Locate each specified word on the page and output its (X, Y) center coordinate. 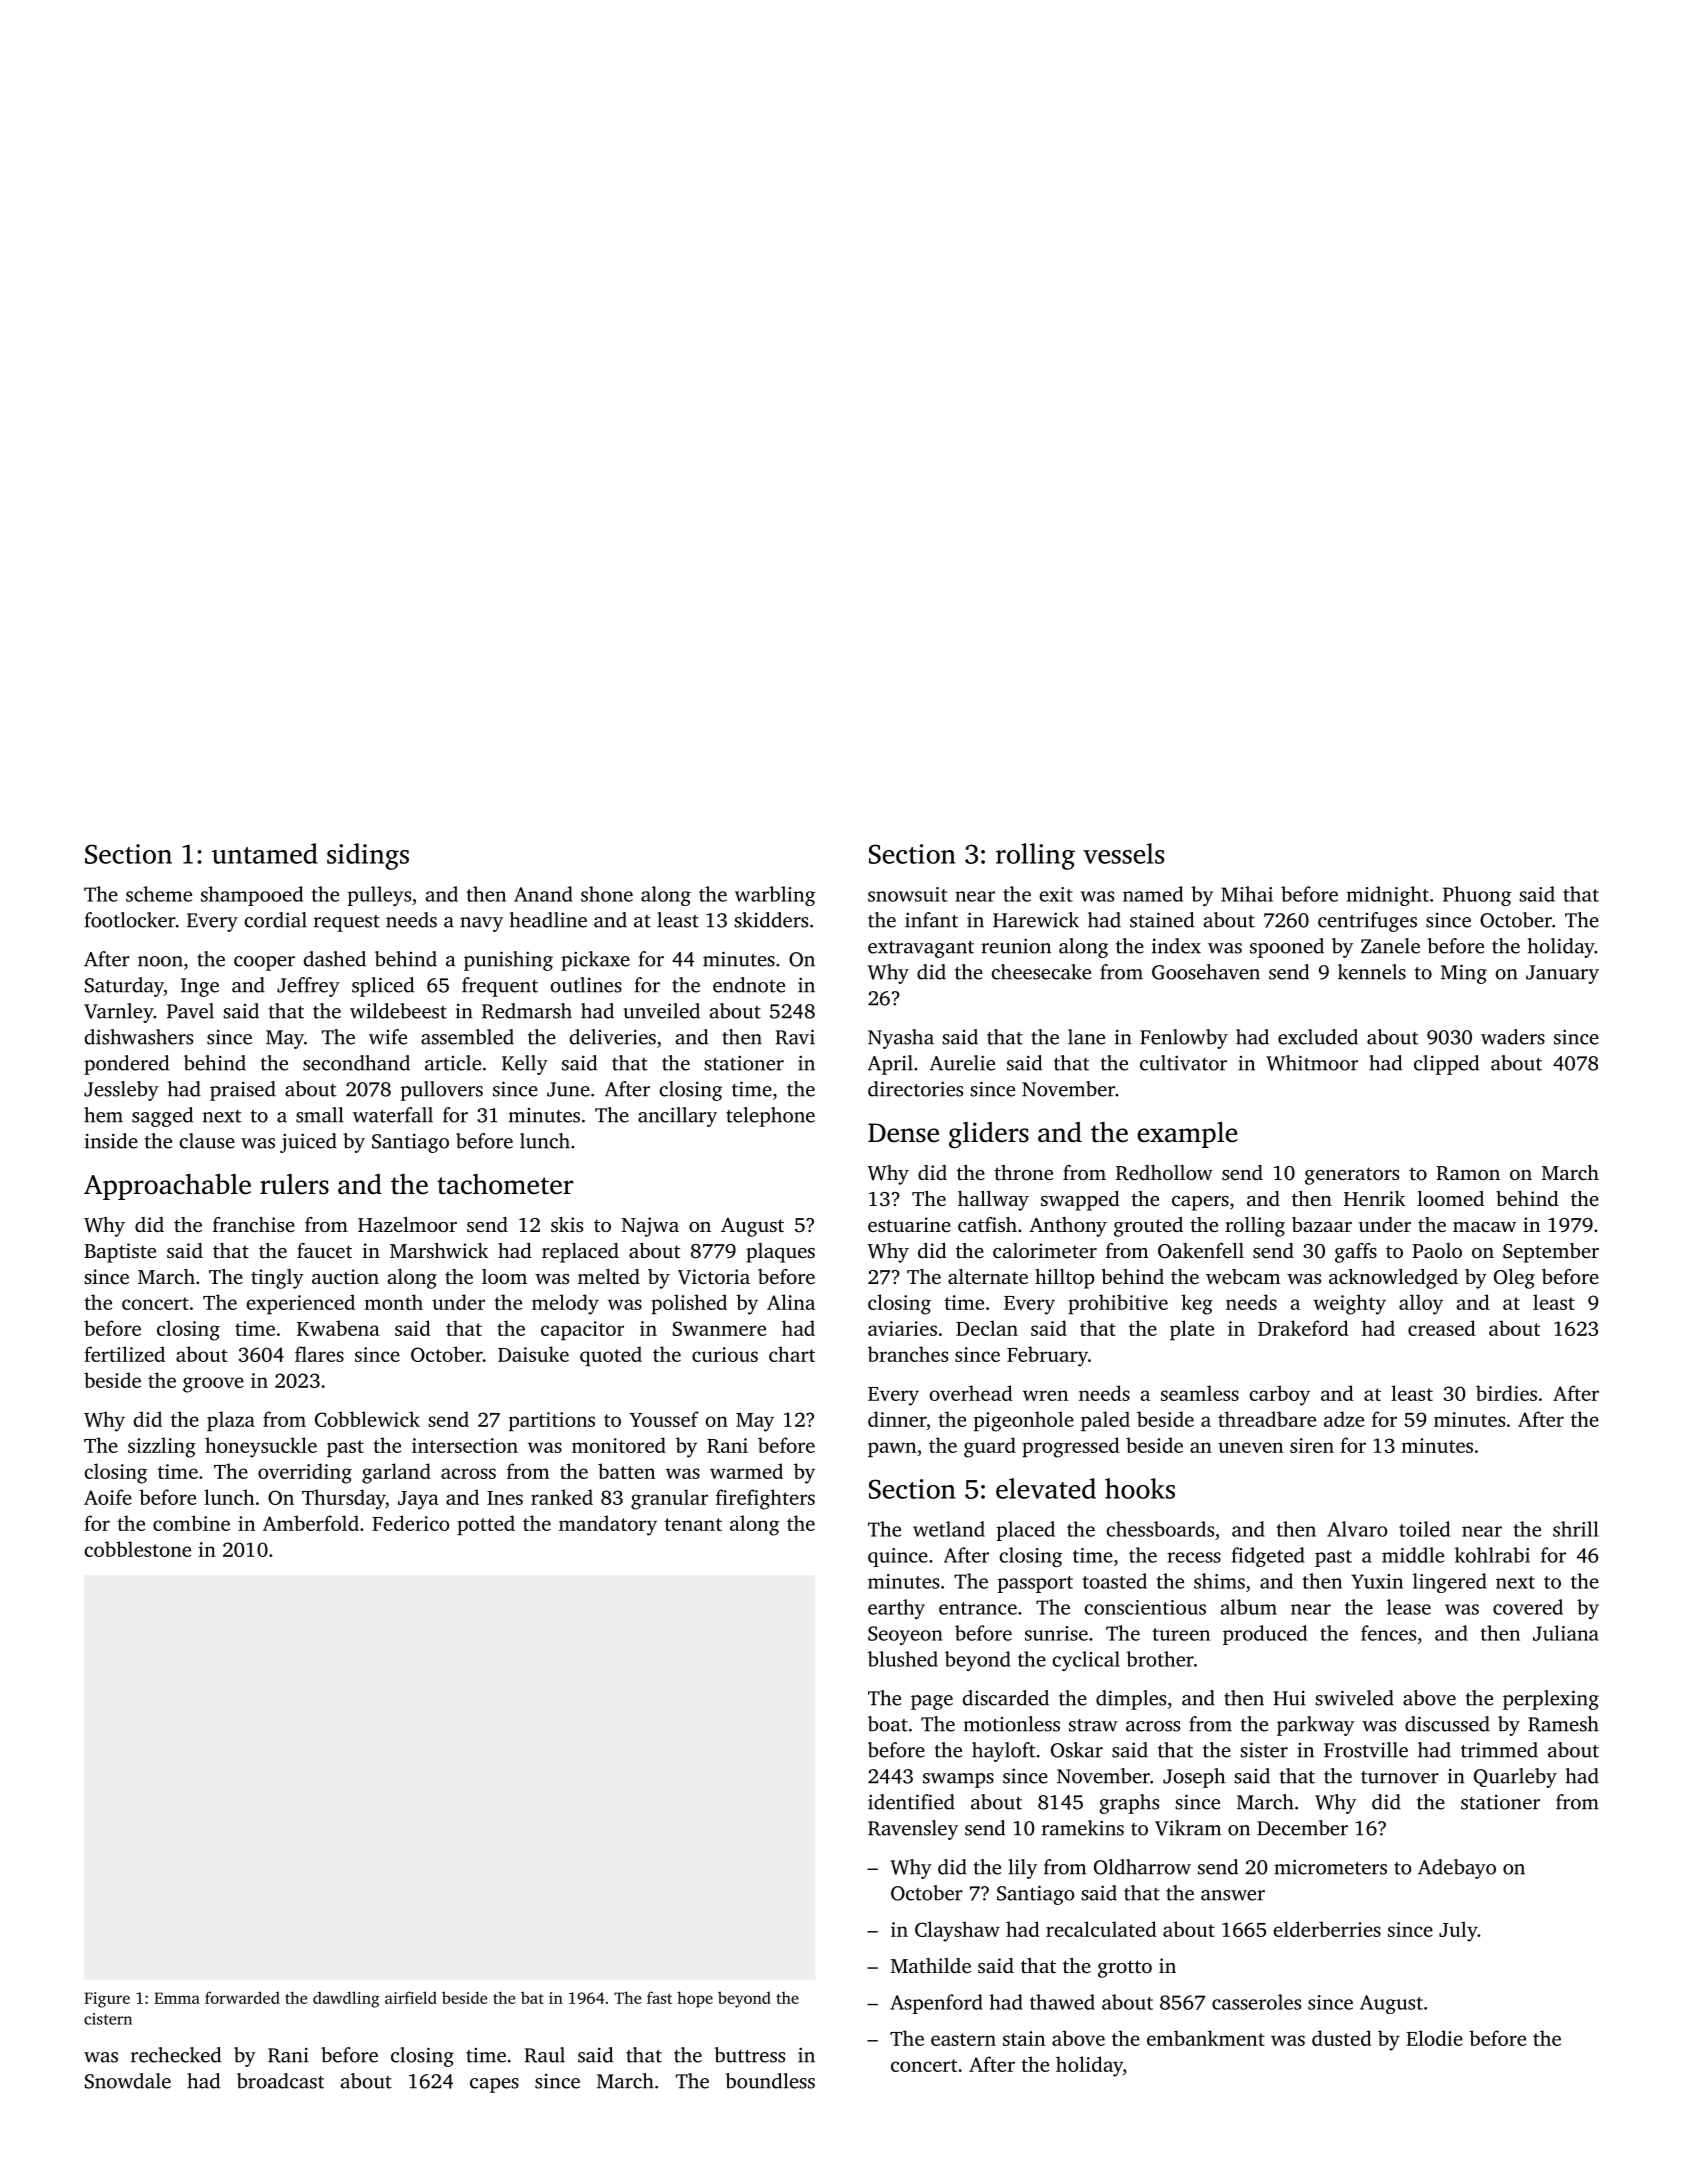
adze (1344, 1419)
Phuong (1477, 896)
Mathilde (931, 1965)
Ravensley (913, 1830)
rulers (294, 1184)
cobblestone (137, 1549)
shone (607, 894)
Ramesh (1563, 1724)
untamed (265, 853)
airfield (411, 1997)
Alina (791, 1302)
